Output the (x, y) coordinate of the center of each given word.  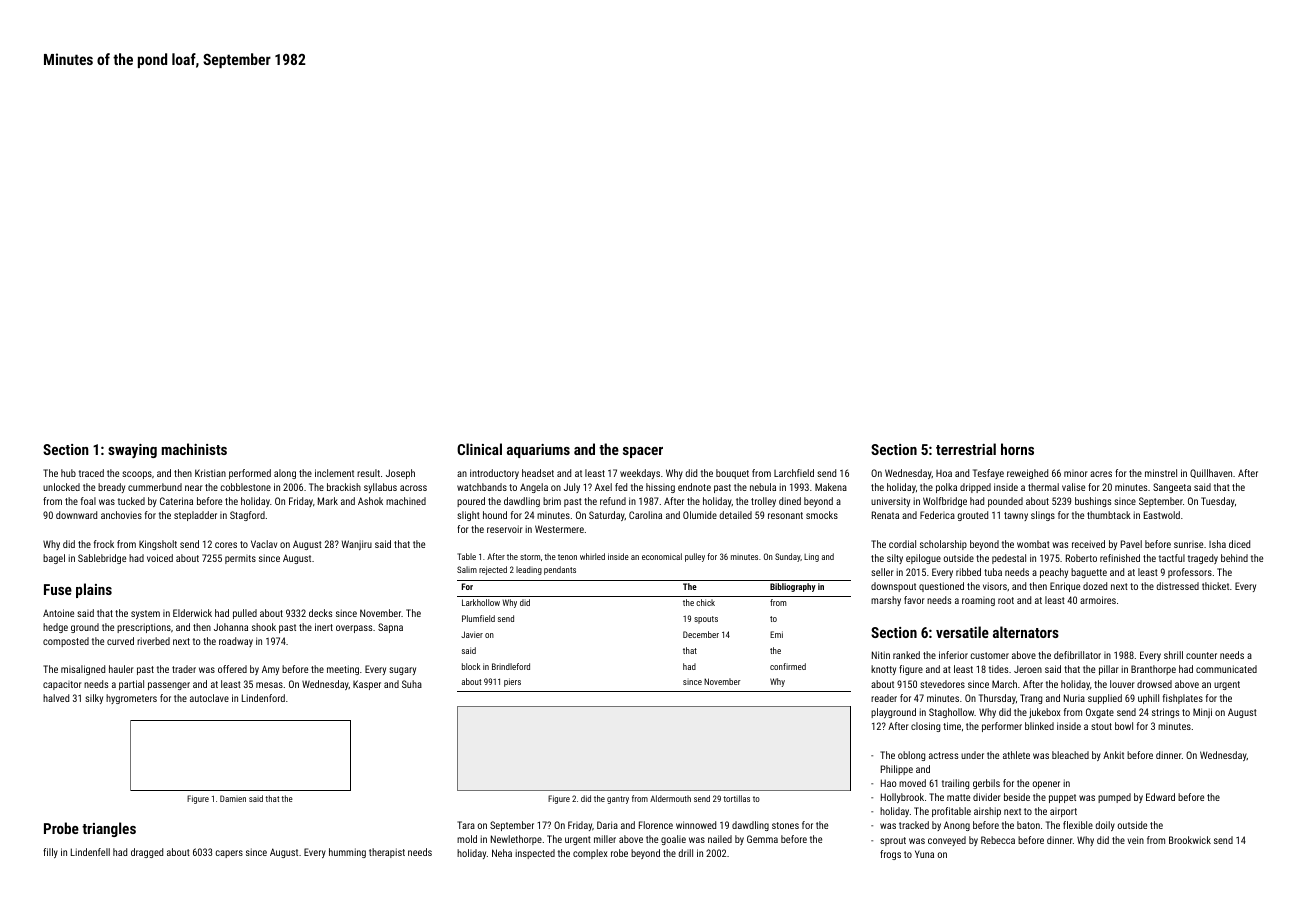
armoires (1098, 600)
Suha (412, 684)
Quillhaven (1211, 473)
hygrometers (131, 699)
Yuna (924, 854)
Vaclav (264, 544)
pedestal (1009, 559)
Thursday (997, 699)
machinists (194, 449)
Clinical (479, 449)
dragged (147, 853)
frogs (890, 855)
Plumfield (478, 618)
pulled (245, 614)
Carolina (645, 515)
